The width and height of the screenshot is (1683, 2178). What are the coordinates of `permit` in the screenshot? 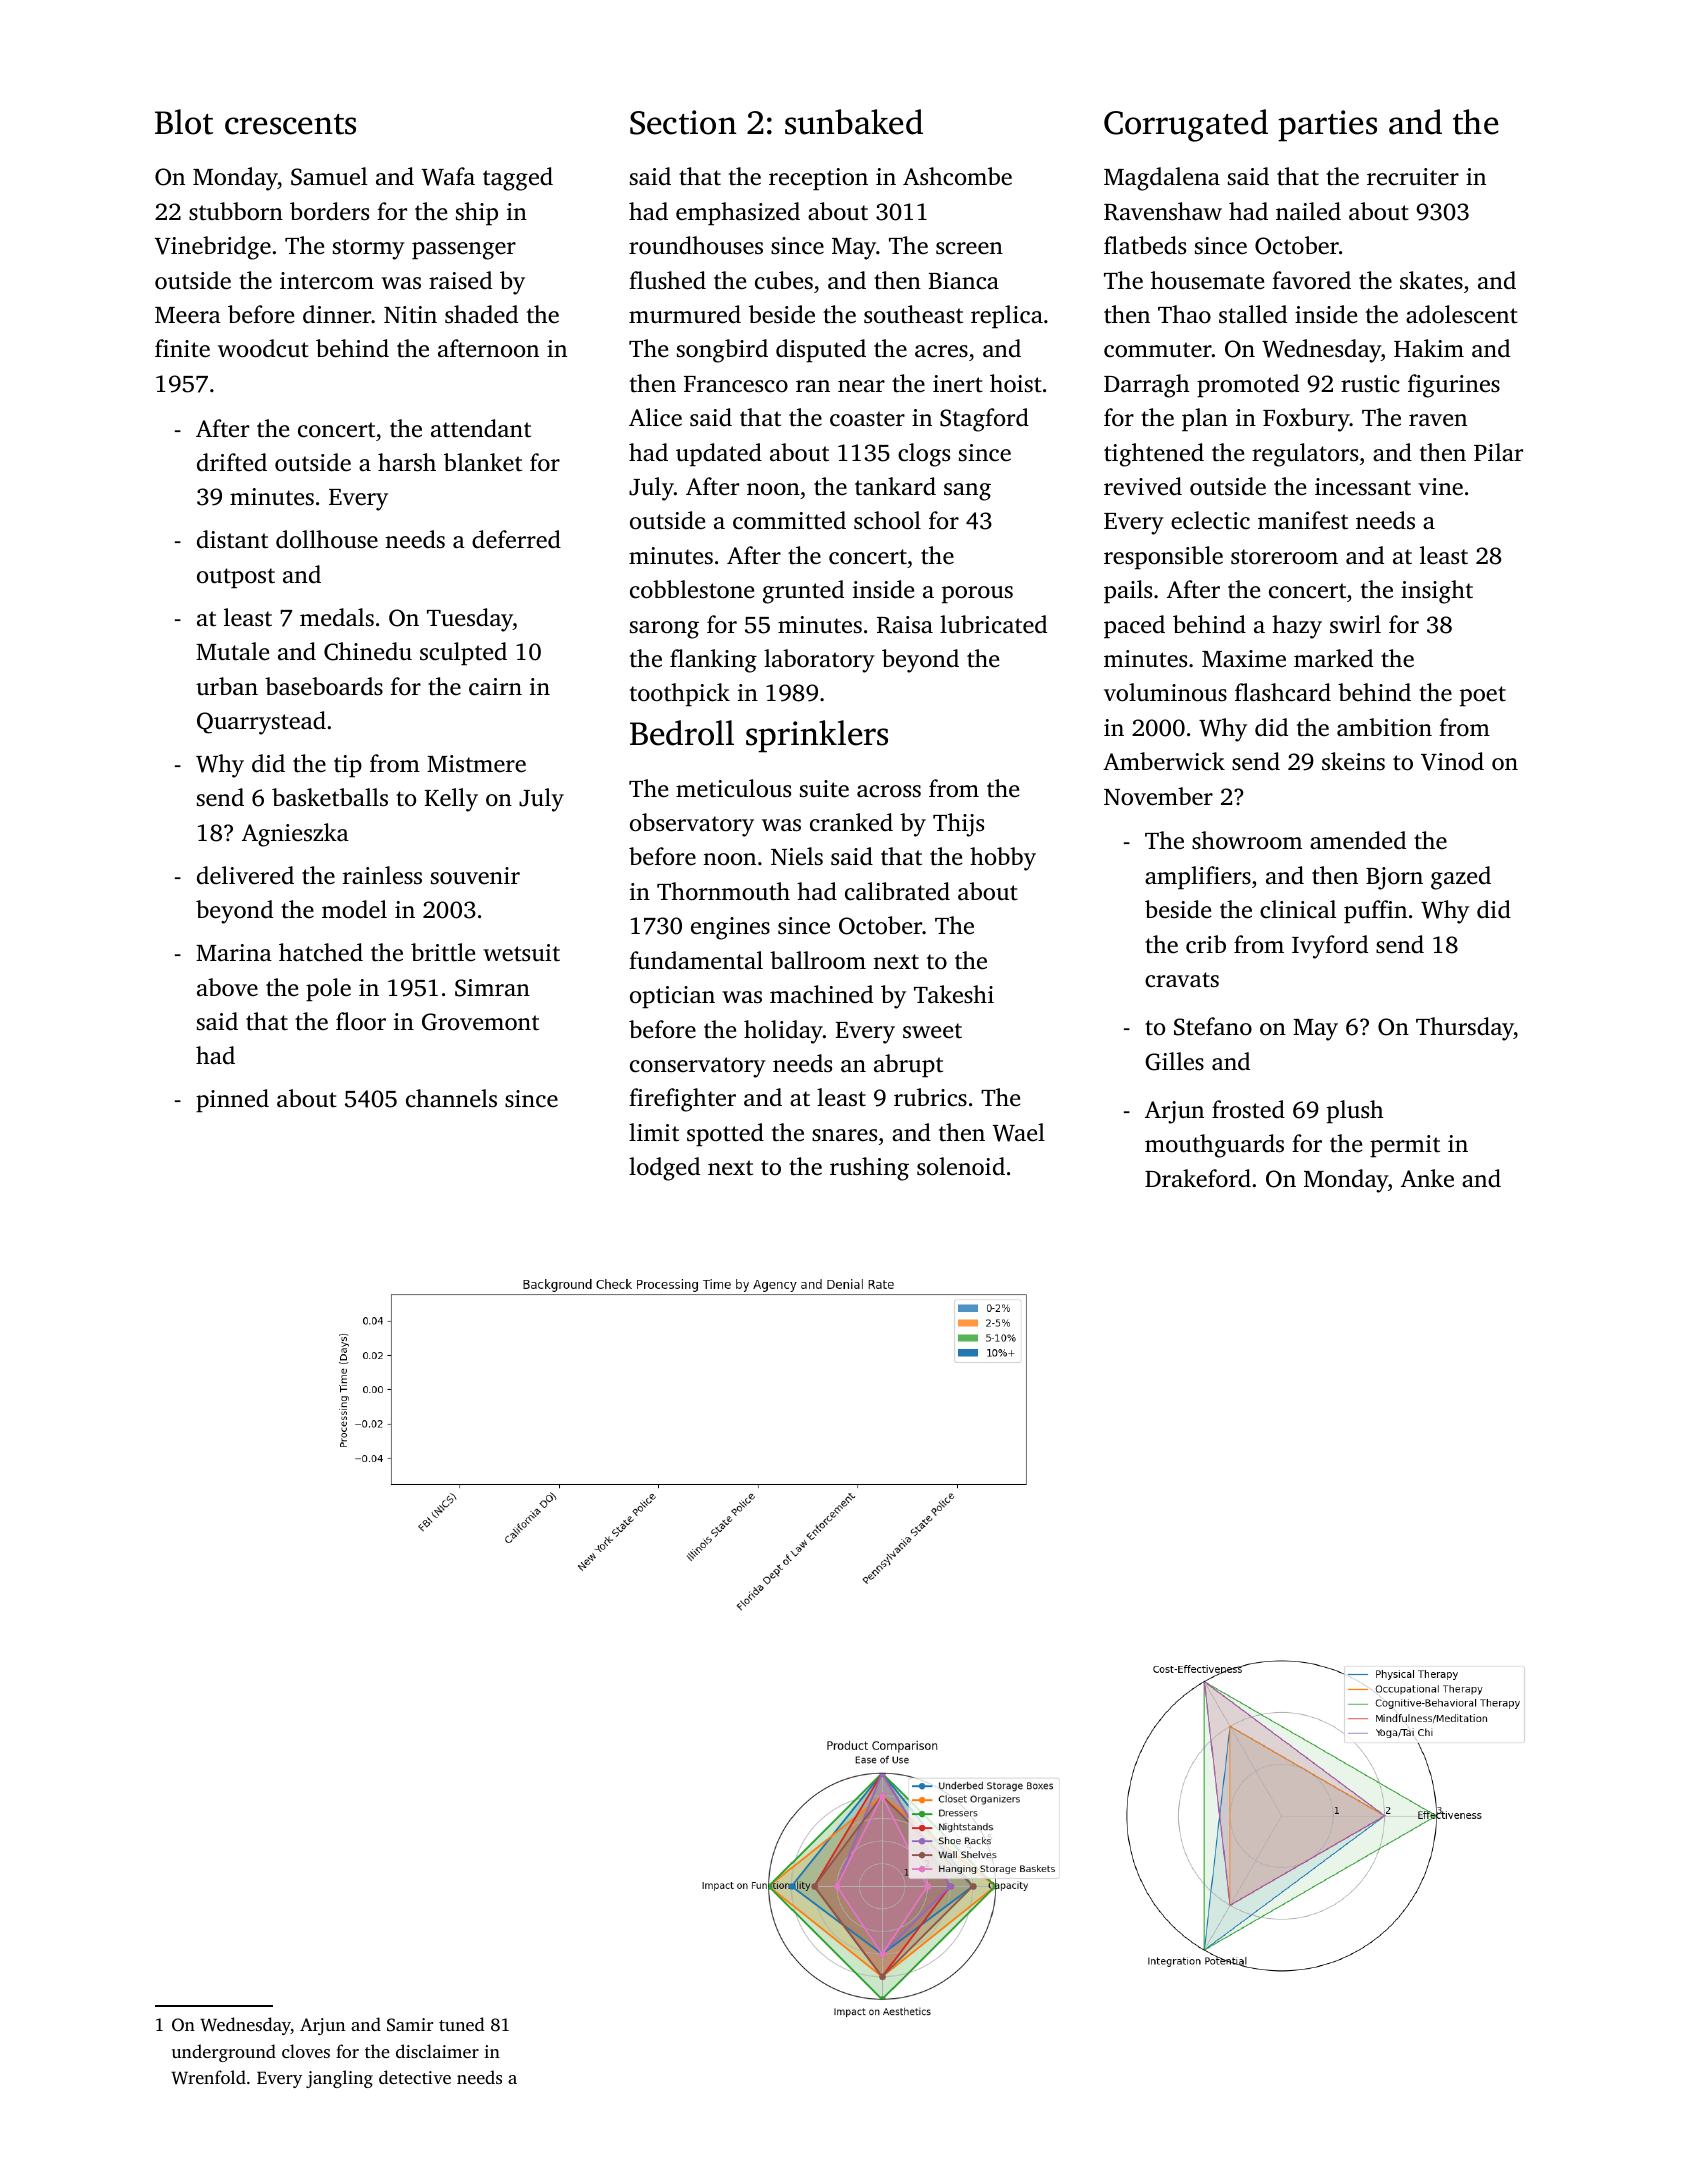 It's located at (1405, 1146).
